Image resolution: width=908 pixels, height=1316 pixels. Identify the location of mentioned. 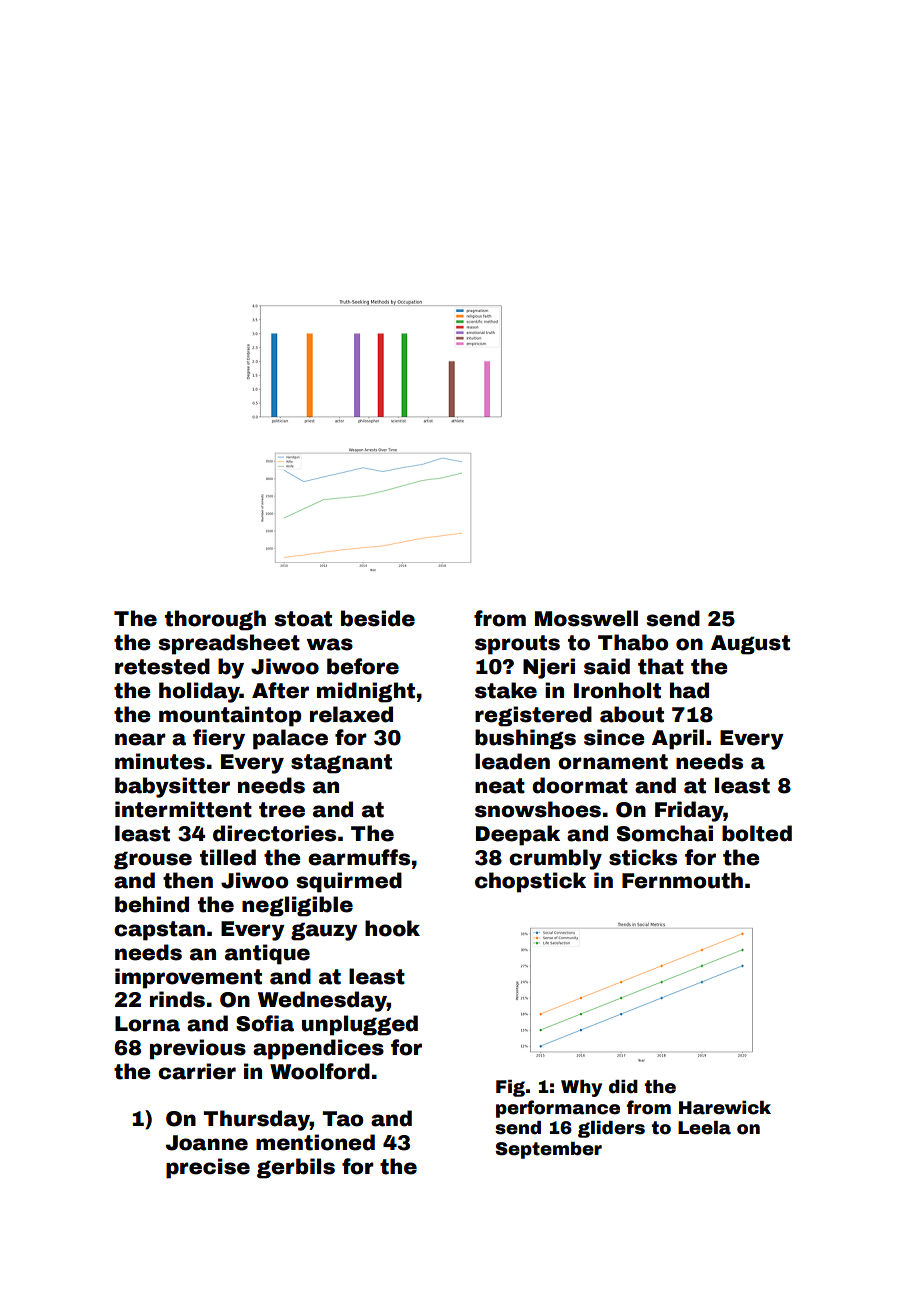
(315, 1142).
